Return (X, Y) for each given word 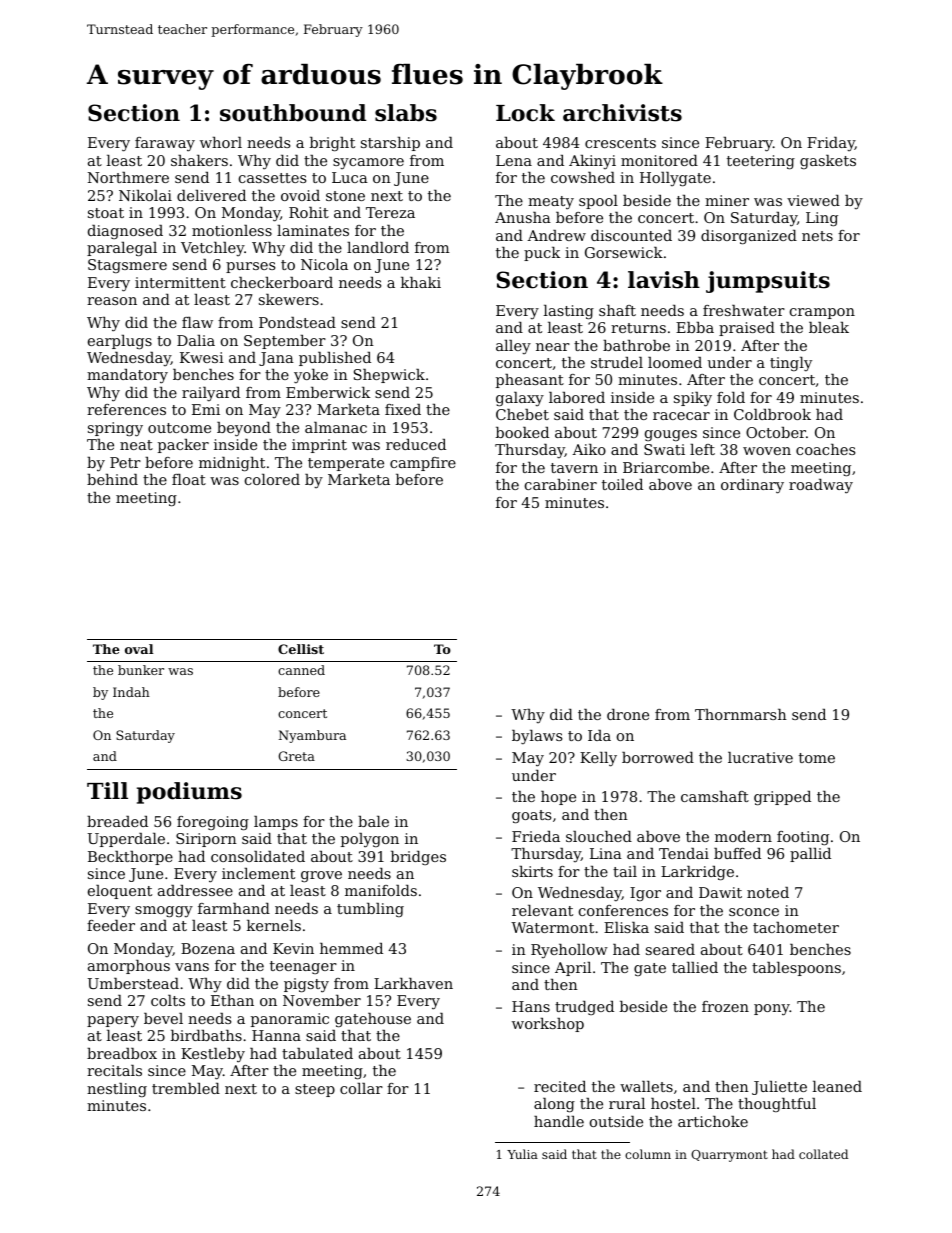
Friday (831, 144)
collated (823, 1154)
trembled (186, 1088)
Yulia (522, 1154)
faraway (165, 144)
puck (542, 254)
